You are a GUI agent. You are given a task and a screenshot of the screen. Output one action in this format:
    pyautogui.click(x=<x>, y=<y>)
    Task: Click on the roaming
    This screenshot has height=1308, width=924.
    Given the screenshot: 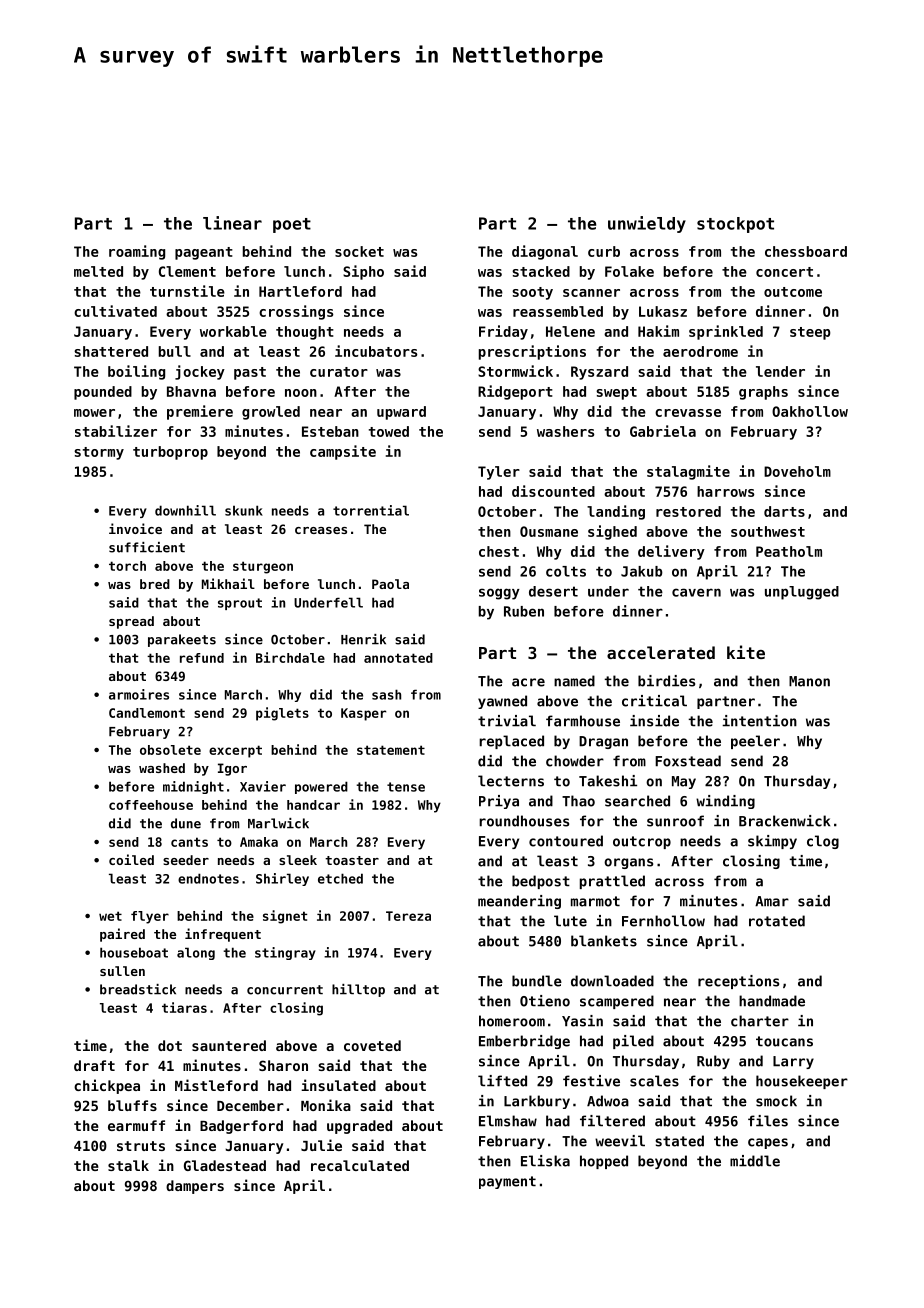 What is the action you would take?
    pyautogui.click(x=137, y=252)
